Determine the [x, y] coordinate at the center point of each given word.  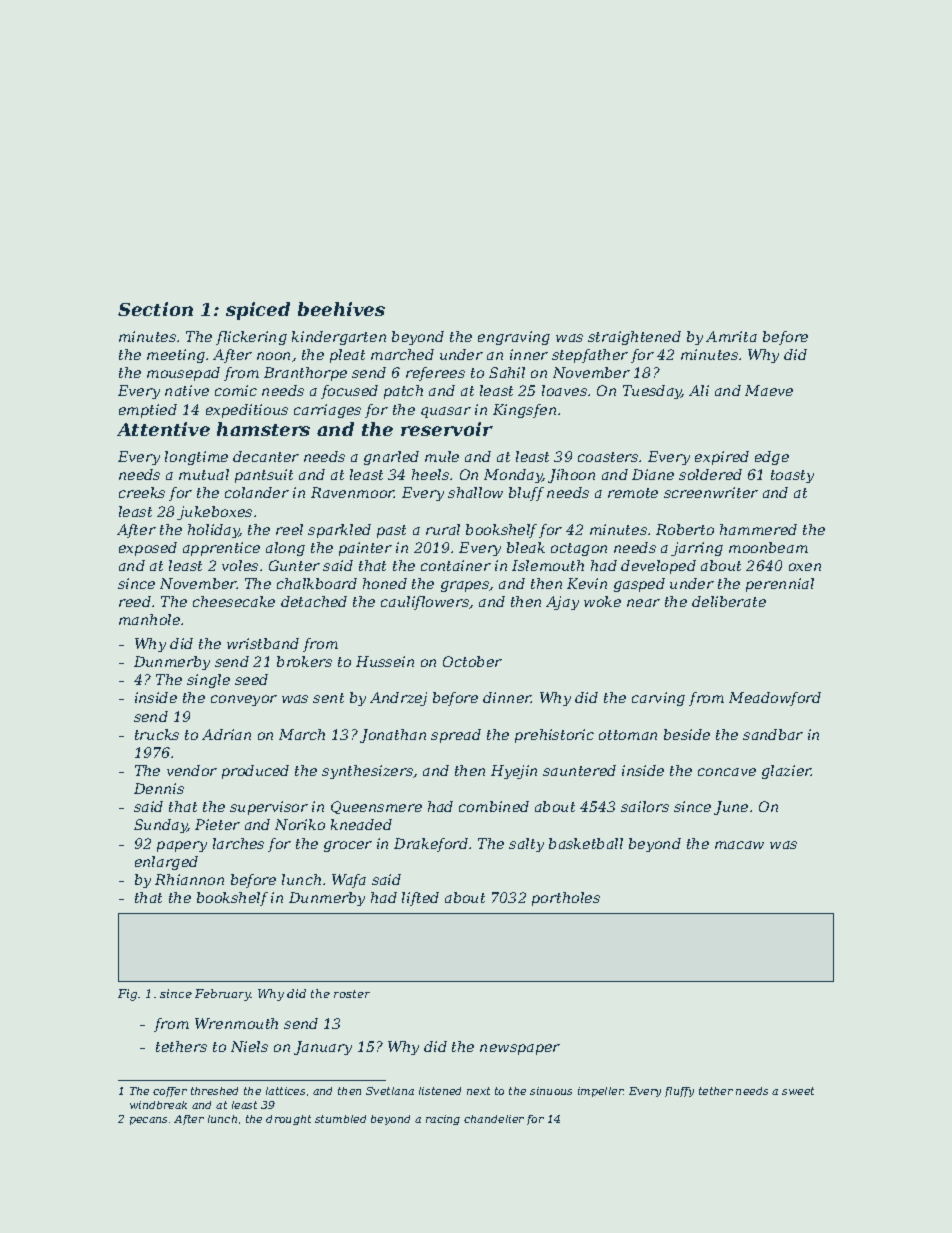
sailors [645, 806]
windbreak [158, 1105]
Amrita [731, 336]
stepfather [590, 356]
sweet [798, 1091]
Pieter [217, 824]
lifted [420, 899]
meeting [176, 356]
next [478, 1091]
